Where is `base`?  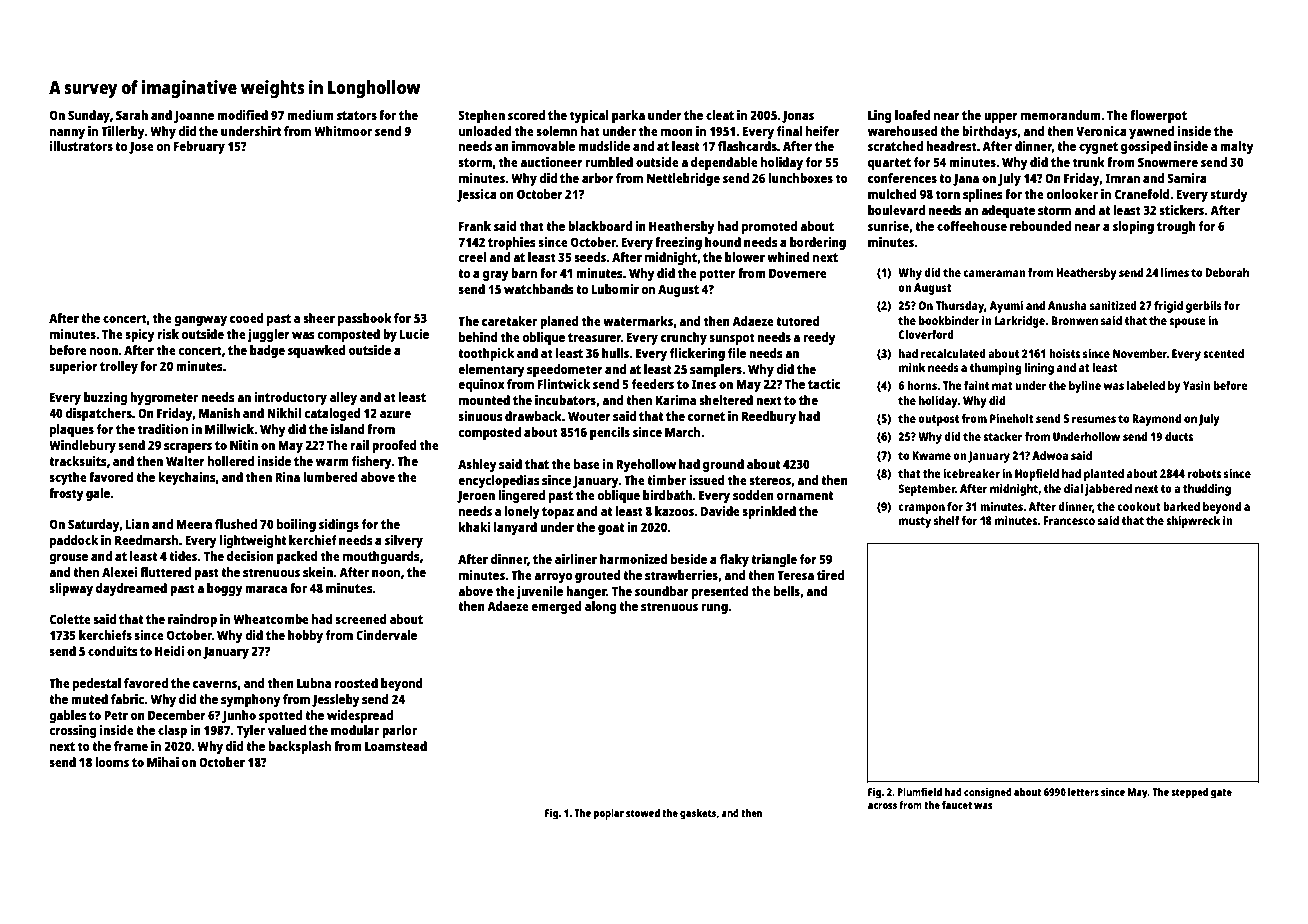
base is located at coordinates (587, 464).
